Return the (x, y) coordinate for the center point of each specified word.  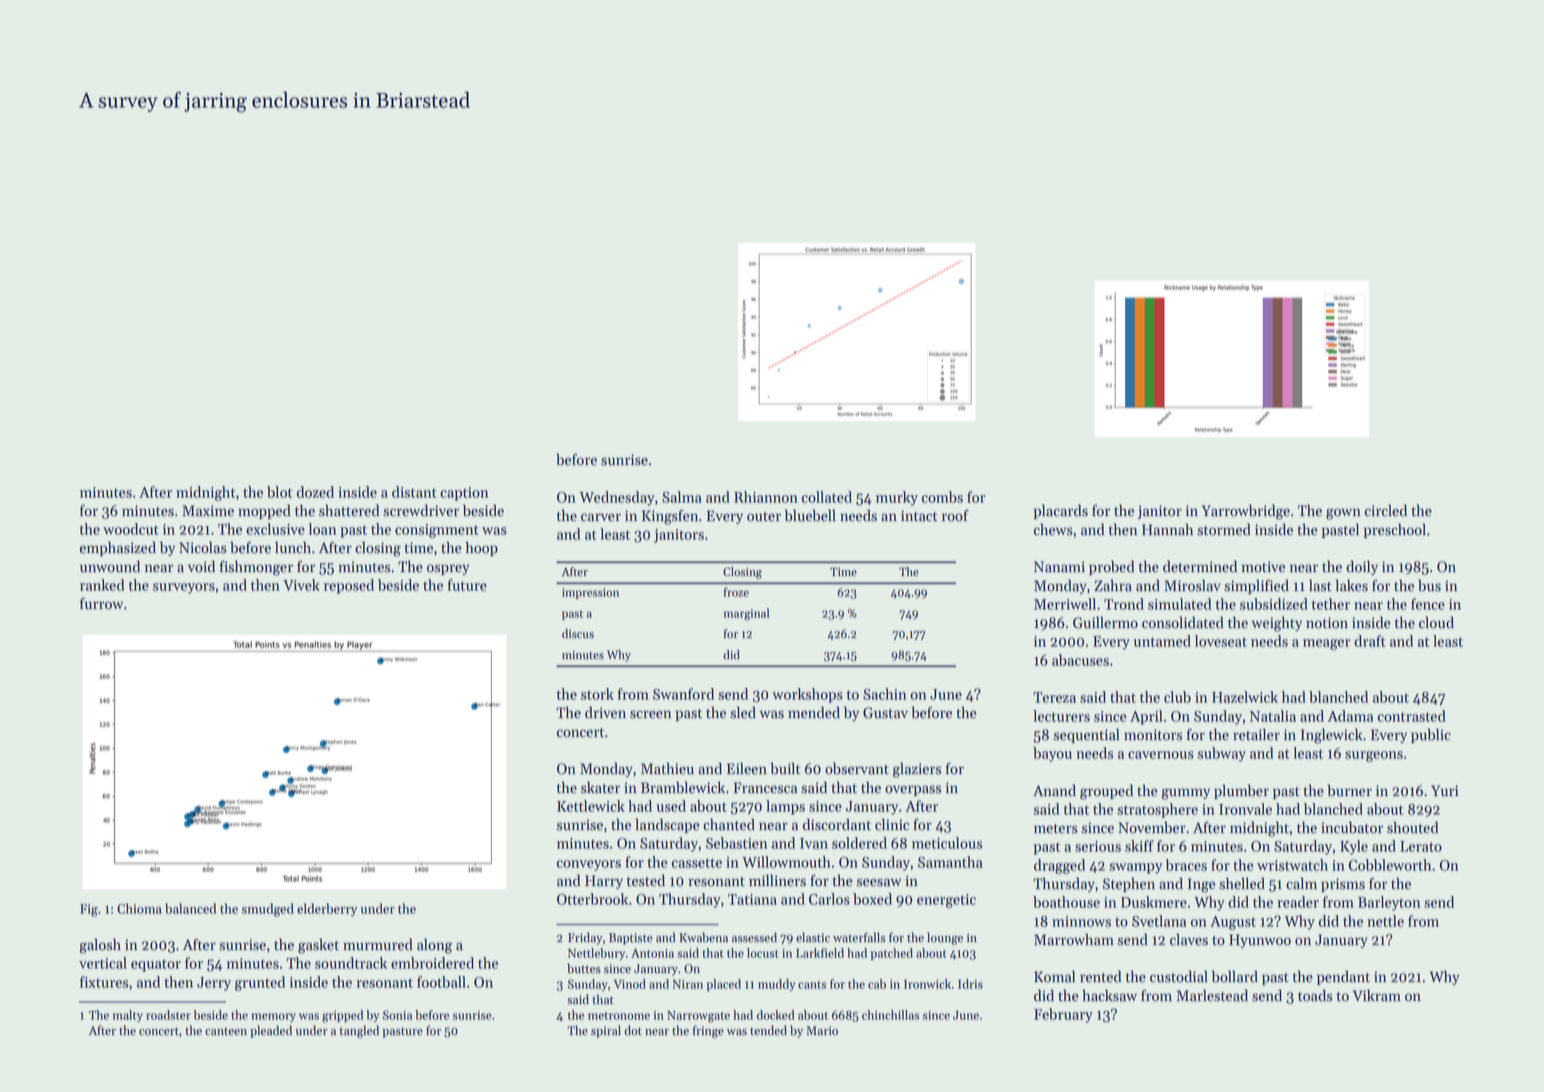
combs (942, 497)
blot (279, 492)
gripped (342, 1016)
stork (597, 694)
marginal (746, 614)
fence (1428, 604)
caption (464, 494)
